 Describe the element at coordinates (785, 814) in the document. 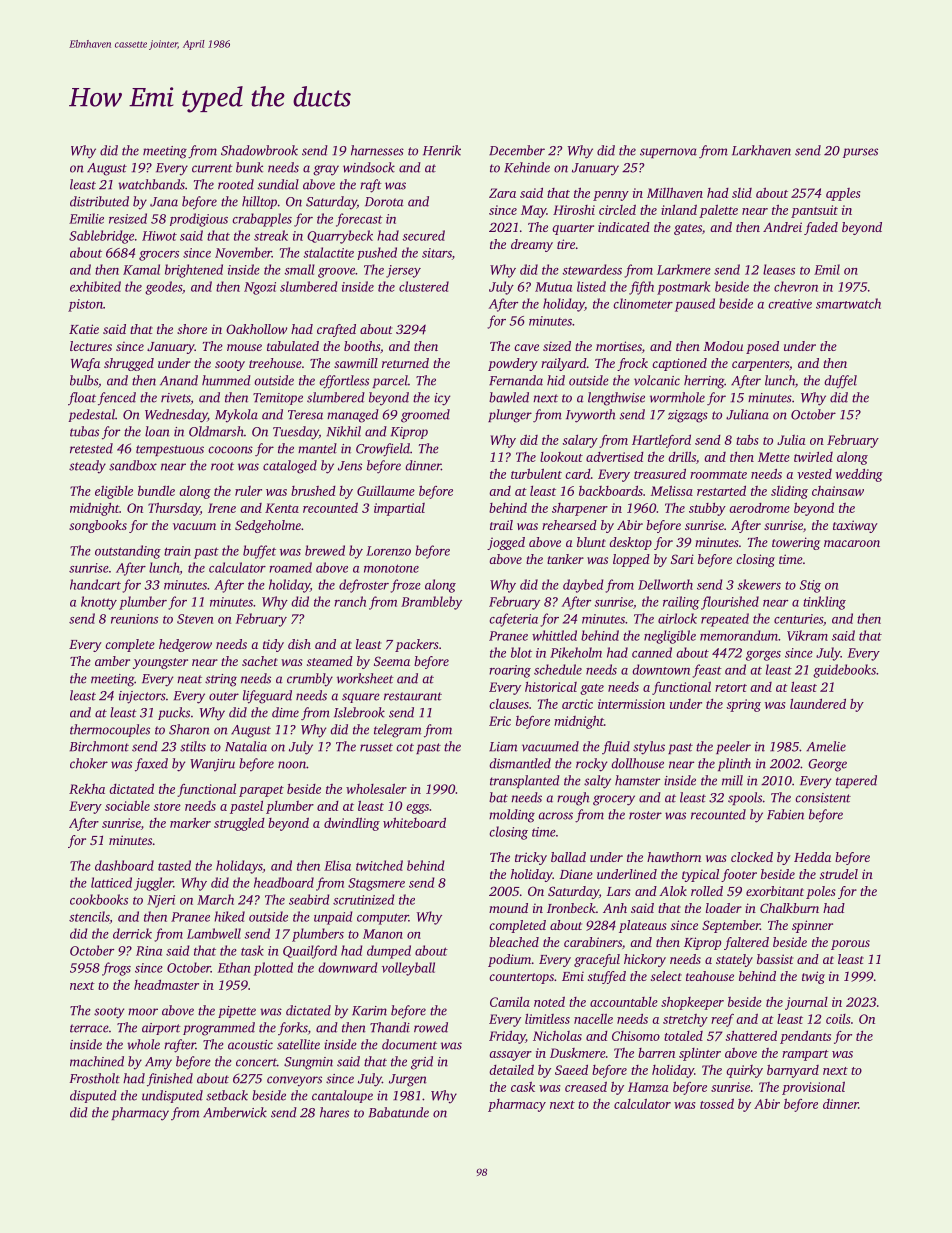

I see `Fabien` at that location.
